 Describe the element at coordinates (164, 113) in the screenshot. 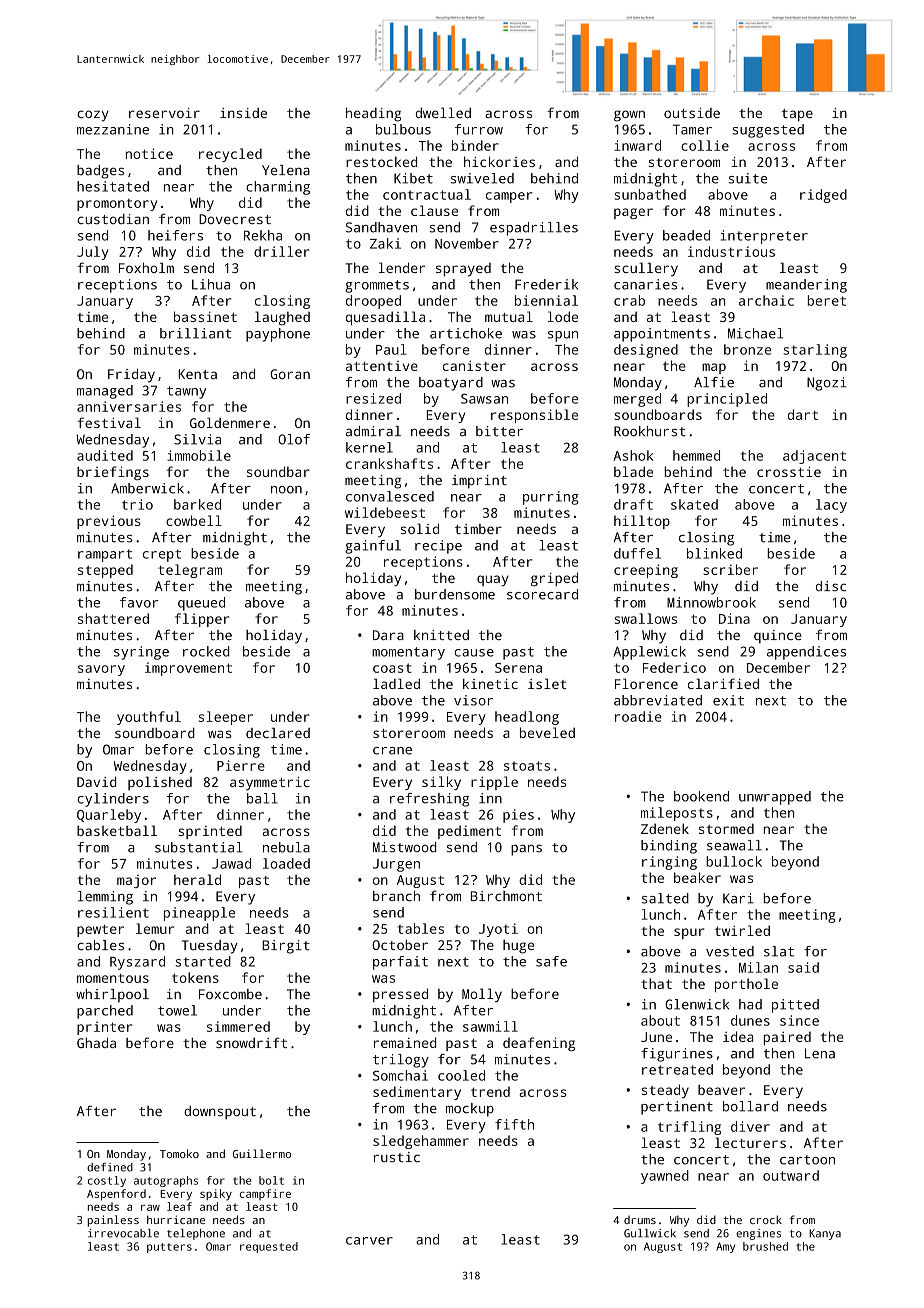

I see `reservoir` at that location.
